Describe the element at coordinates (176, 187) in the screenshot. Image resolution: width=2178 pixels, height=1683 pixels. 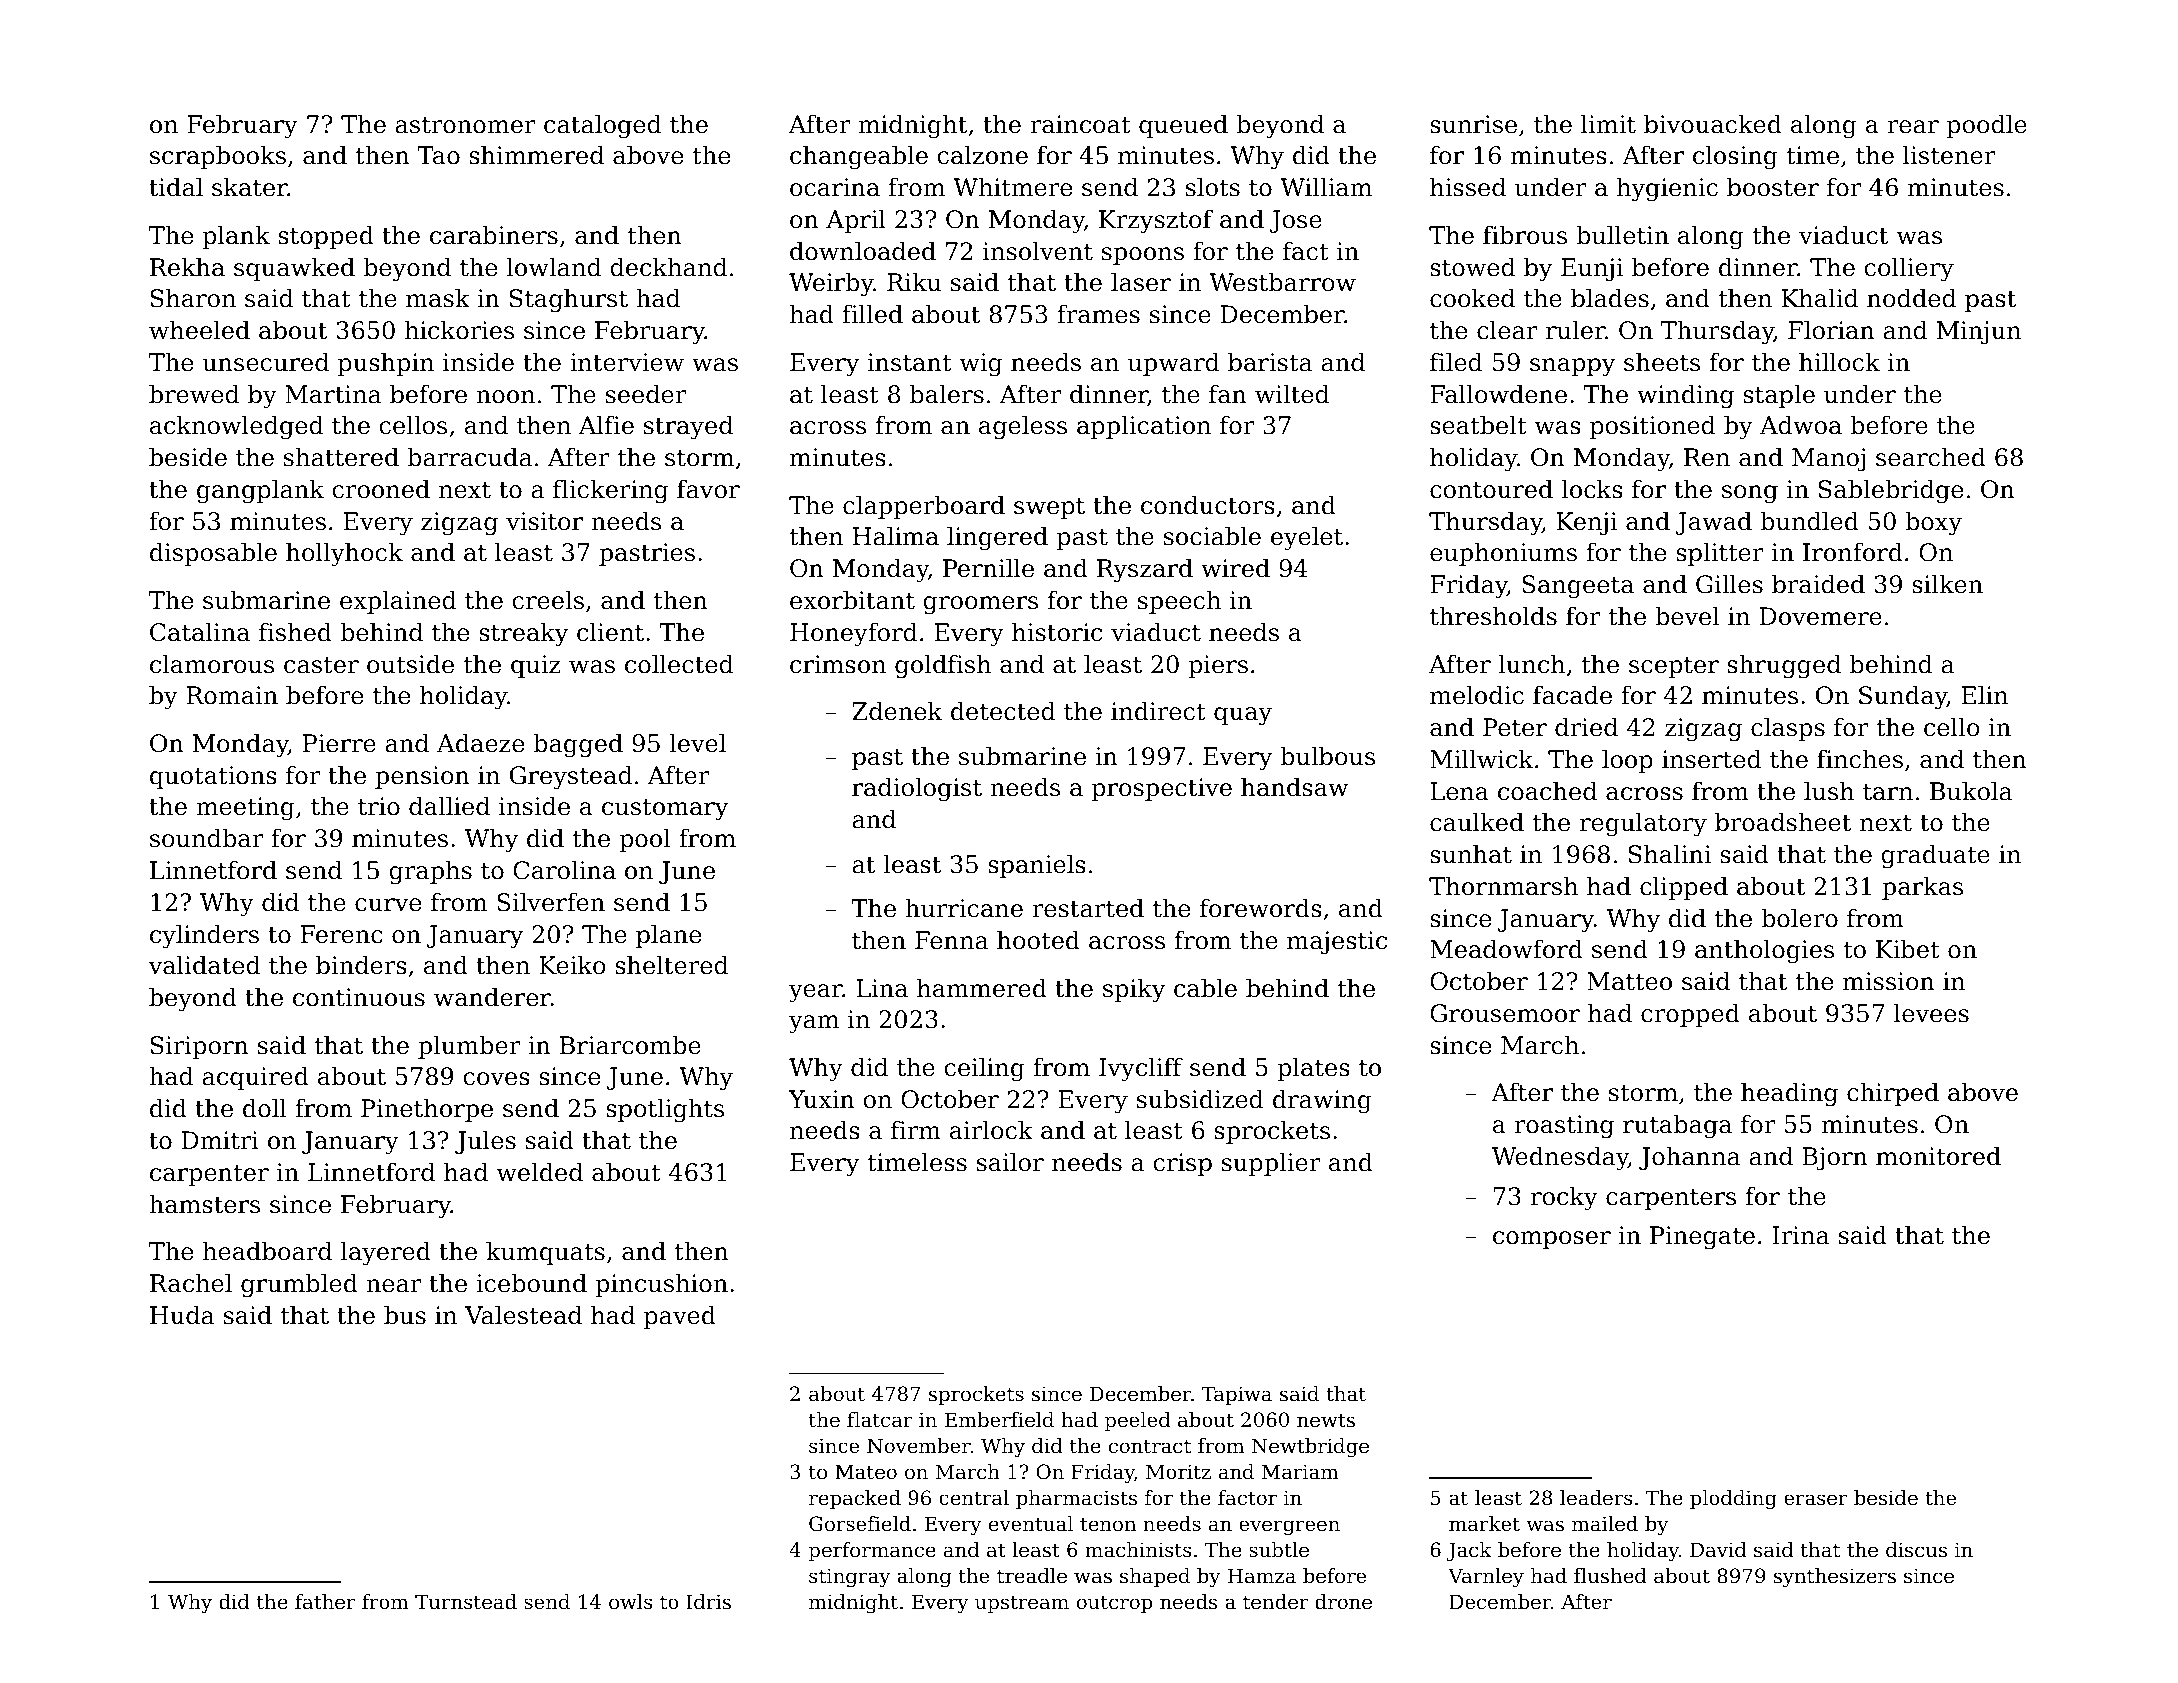
I see `tidal` at that location.
